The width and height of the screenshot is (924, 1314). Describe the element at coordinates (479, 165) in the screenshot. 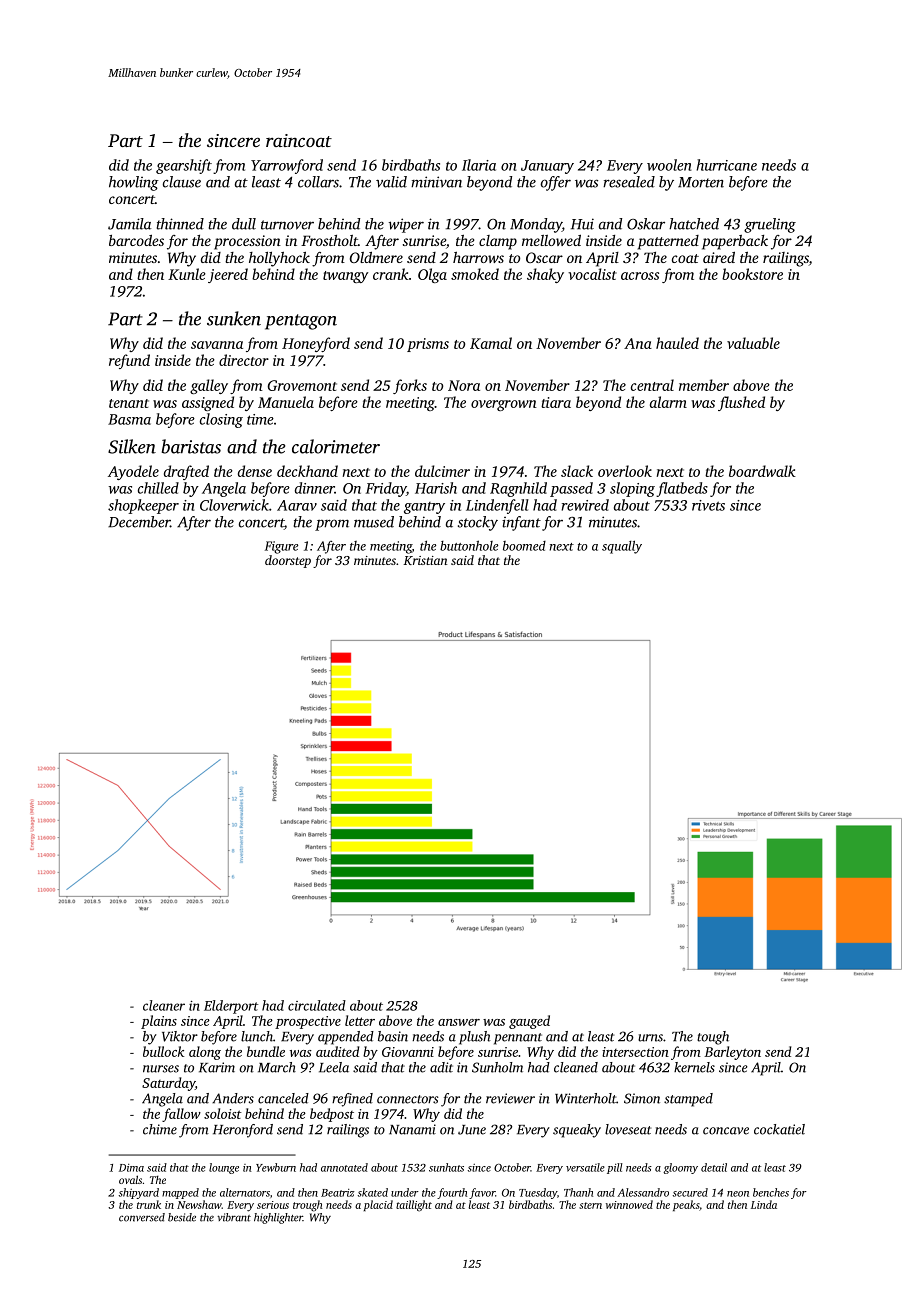

I see `Ilaria` at that location.
